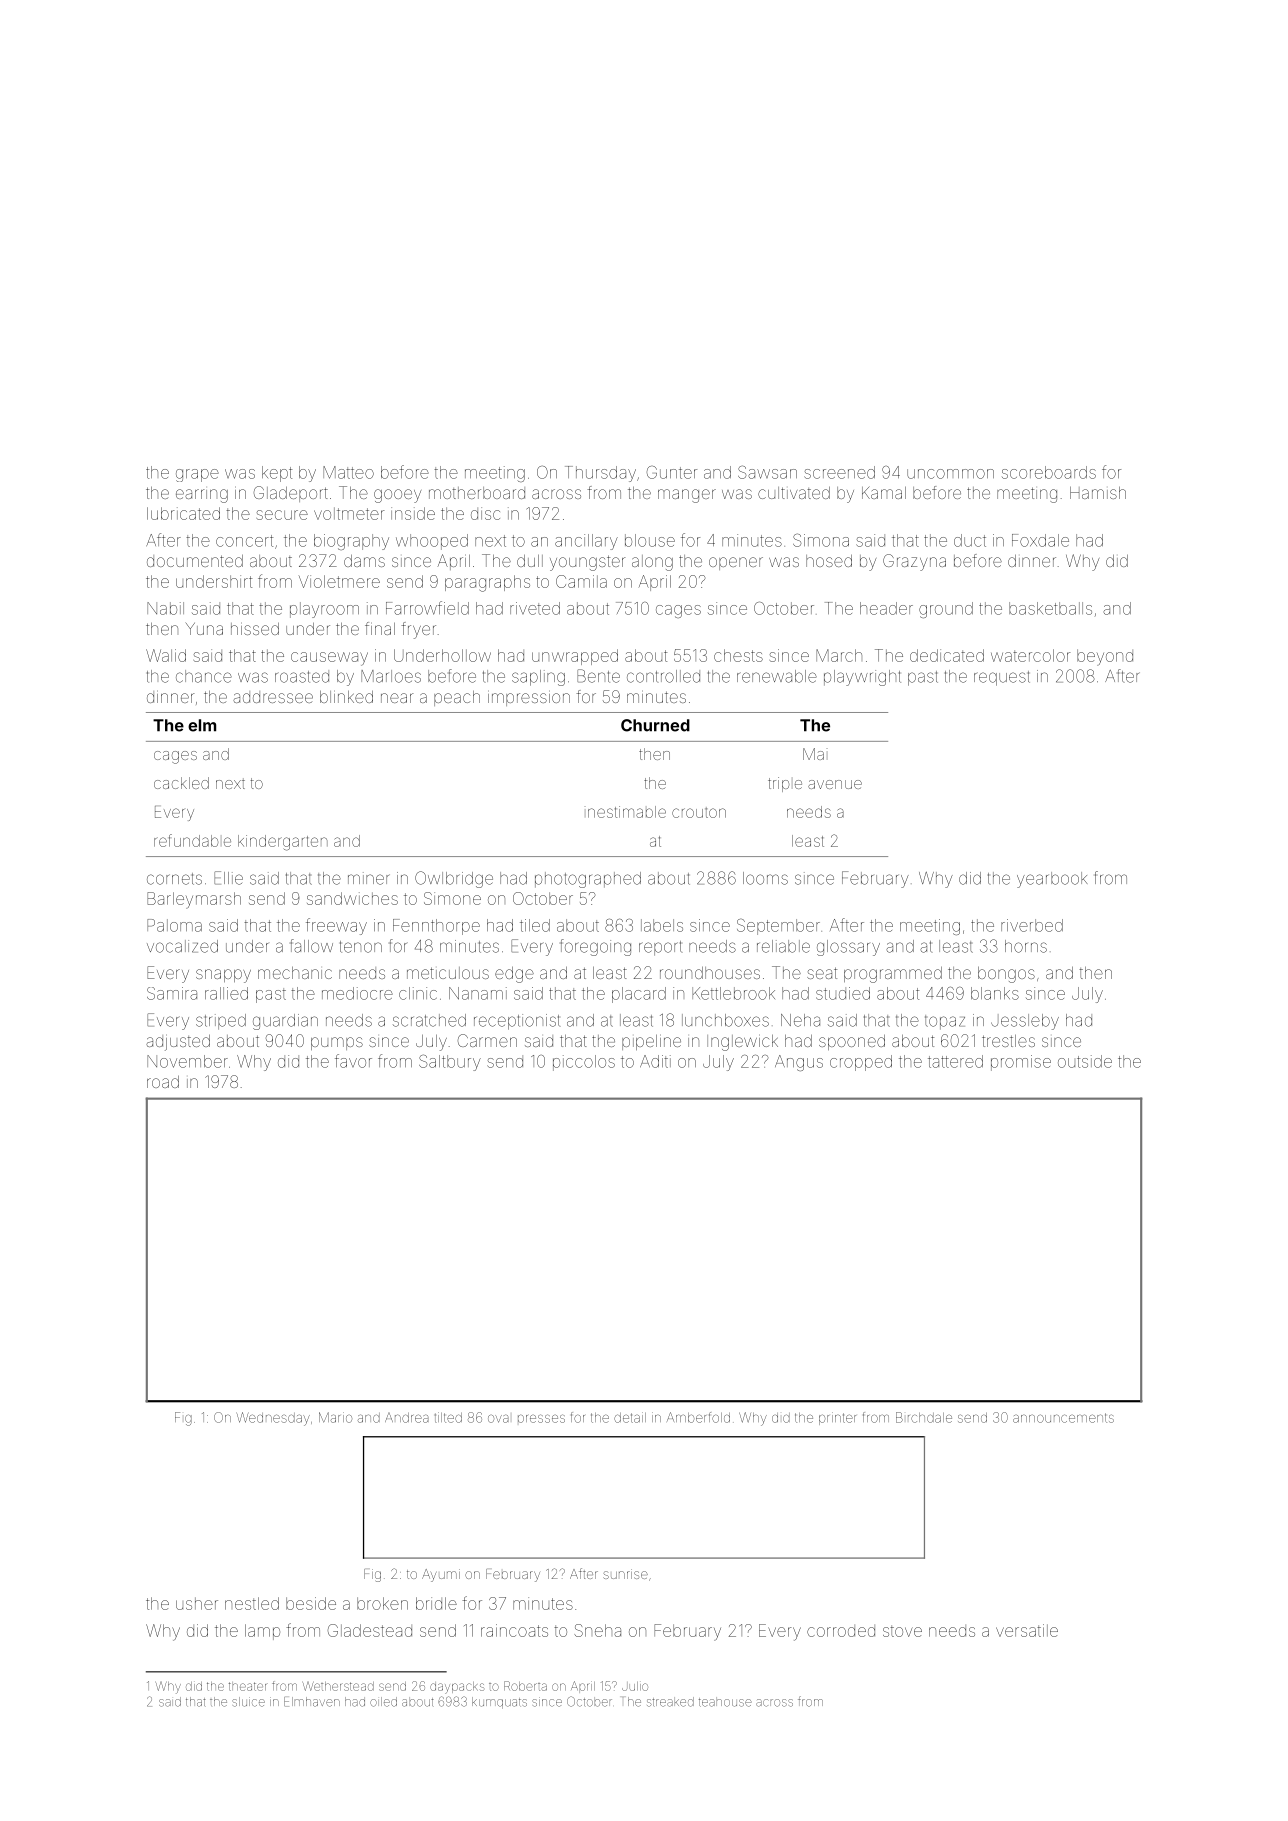  What do you see at coordinates (950, 474) in the image?
I see `uncommon` at bounding box center [950, 474].
